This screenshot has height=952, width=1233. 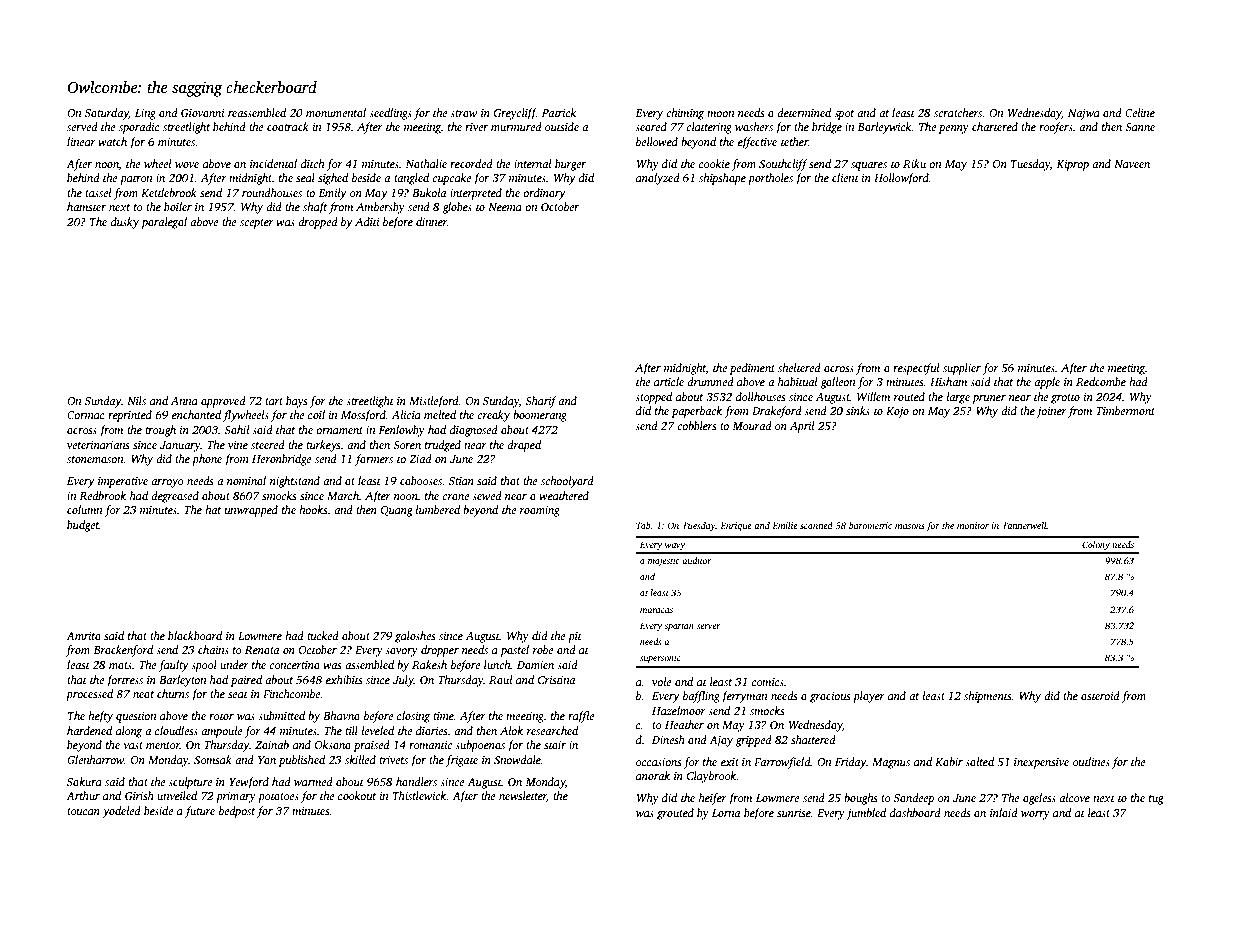 What do you see at coordinates (559, 112) in the screenshot?
I see `Patrick` at bounding box center [559, 112].
